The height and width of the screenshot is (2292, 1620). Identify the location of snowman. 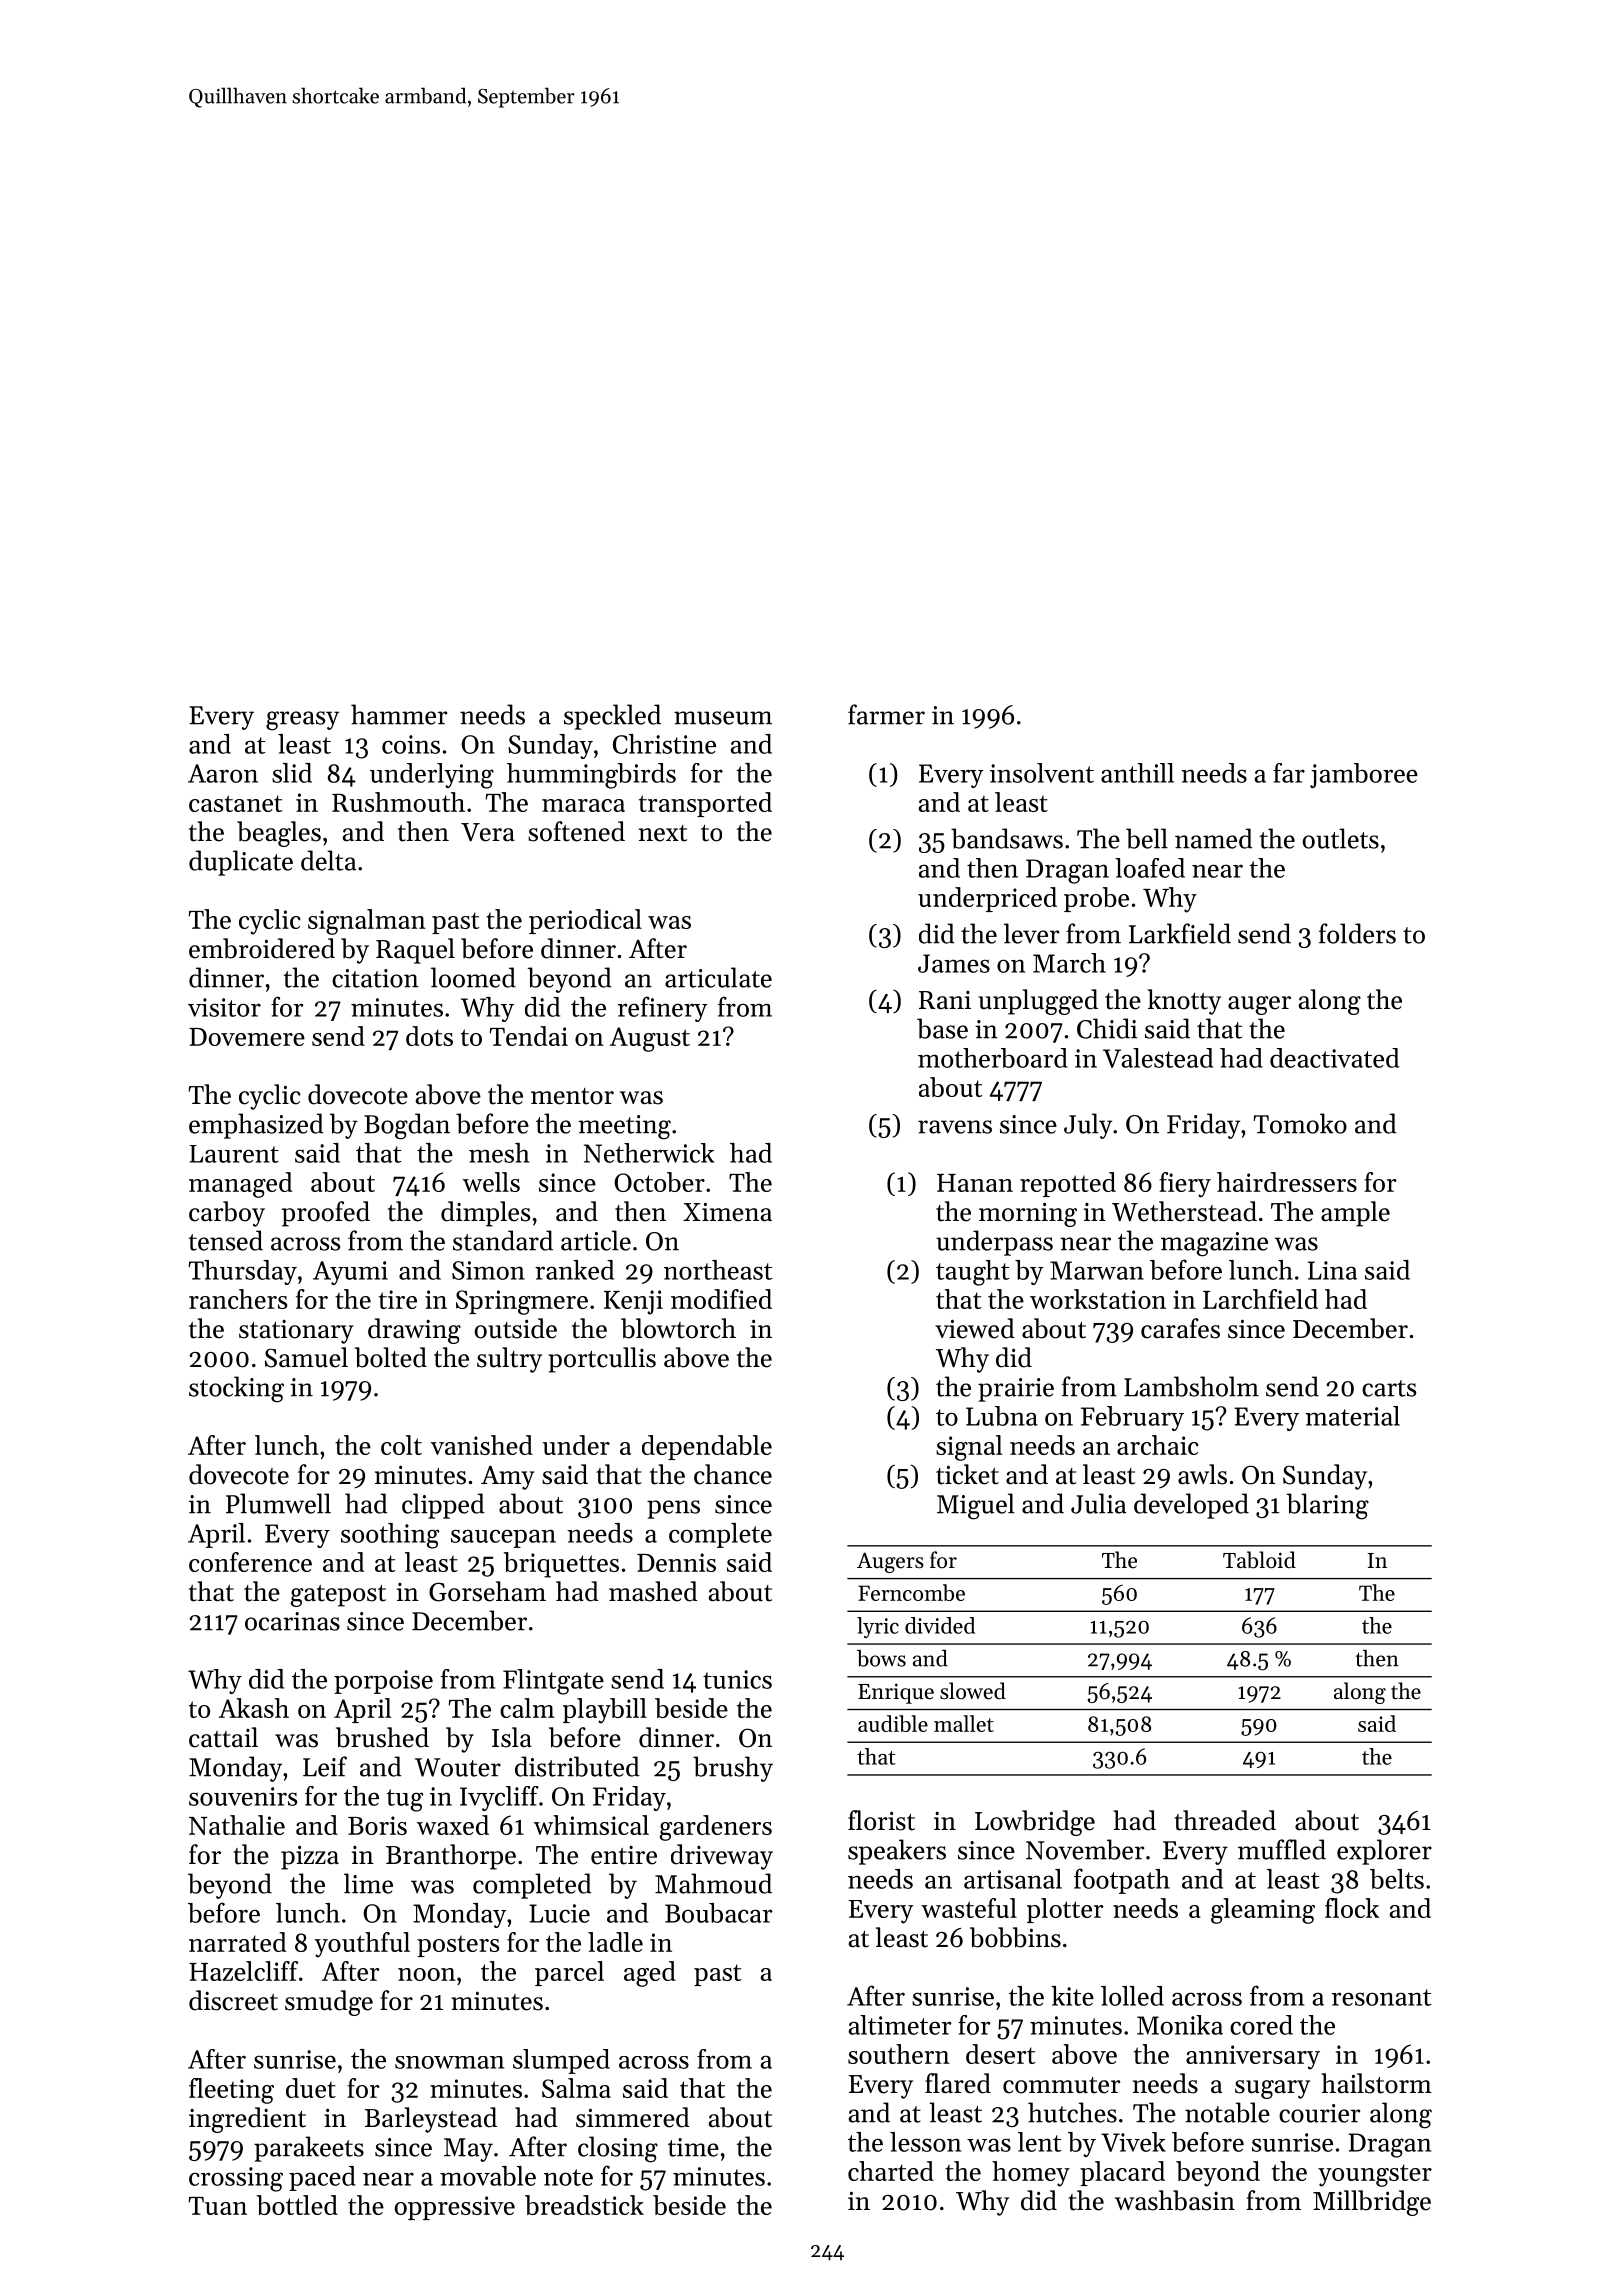
(449, 2062).
